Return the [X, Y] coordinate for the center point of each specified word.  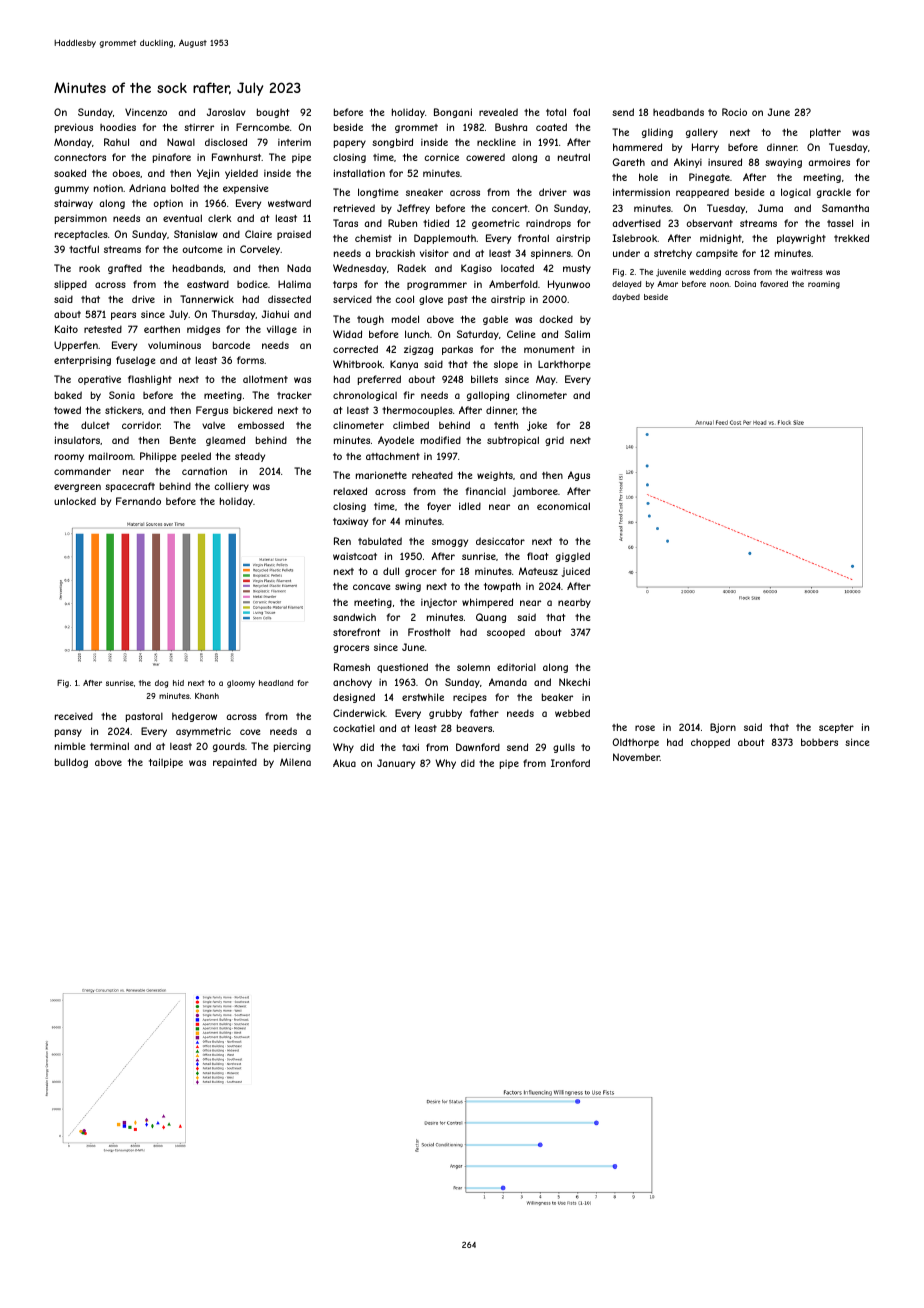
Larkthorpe [564, 365]
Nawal [181, 142]
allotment [265, 379]
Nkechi [574, 682]
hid [178, 683]
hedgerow [194, 717]
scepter [836, 728]
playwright [801, 239]
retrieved [354, 208]
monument [549, 349]
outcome [202, 249]
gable [495, 320]
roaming [824, 285]
